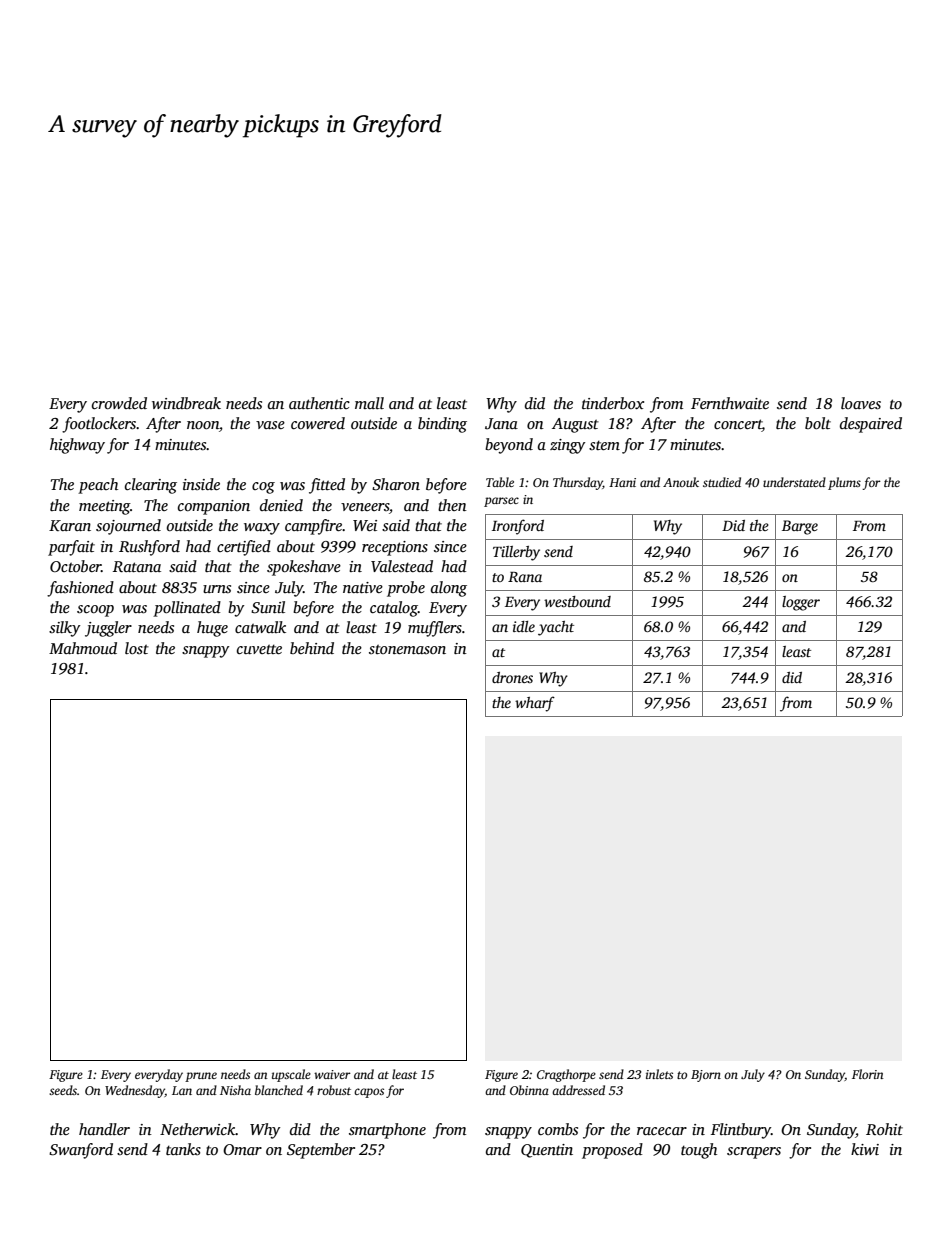 The width and height of the image is (952, 1233). Describe the element at coordinates (512, 677) in the image. I see `drones` at that location.
